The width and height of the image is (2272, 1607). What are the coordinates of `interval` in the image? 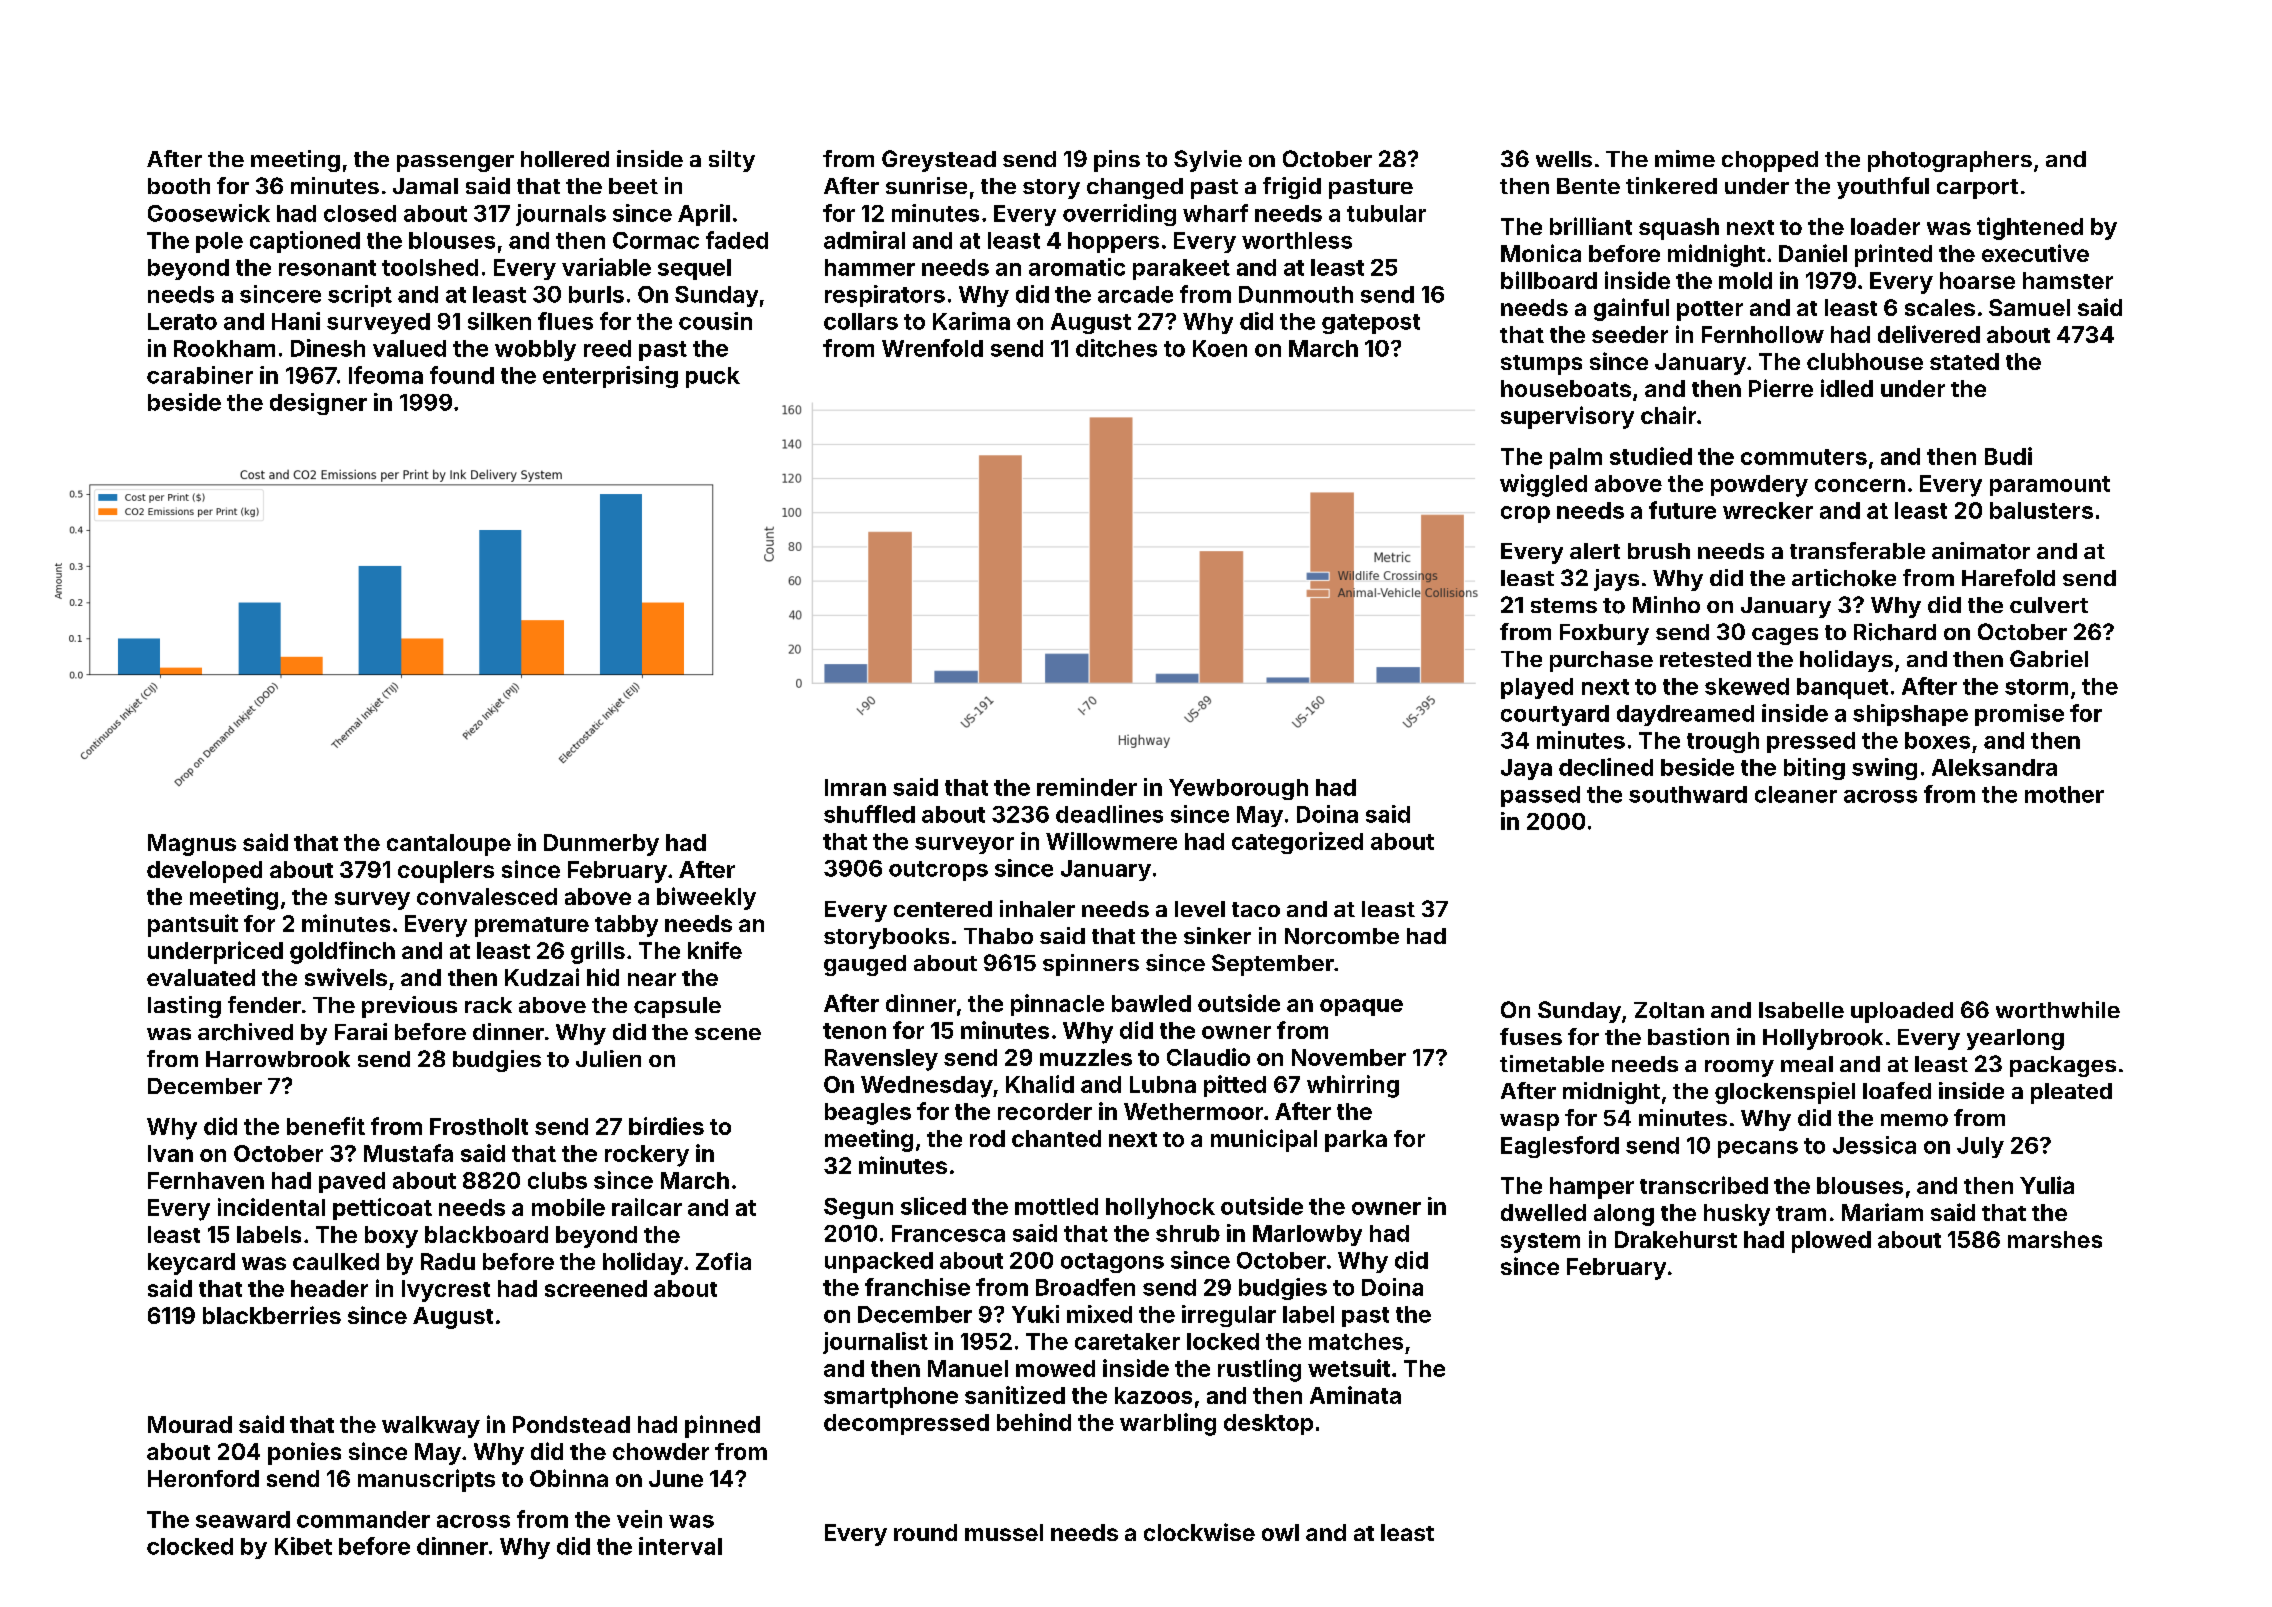 It's located at (680, 1546).
